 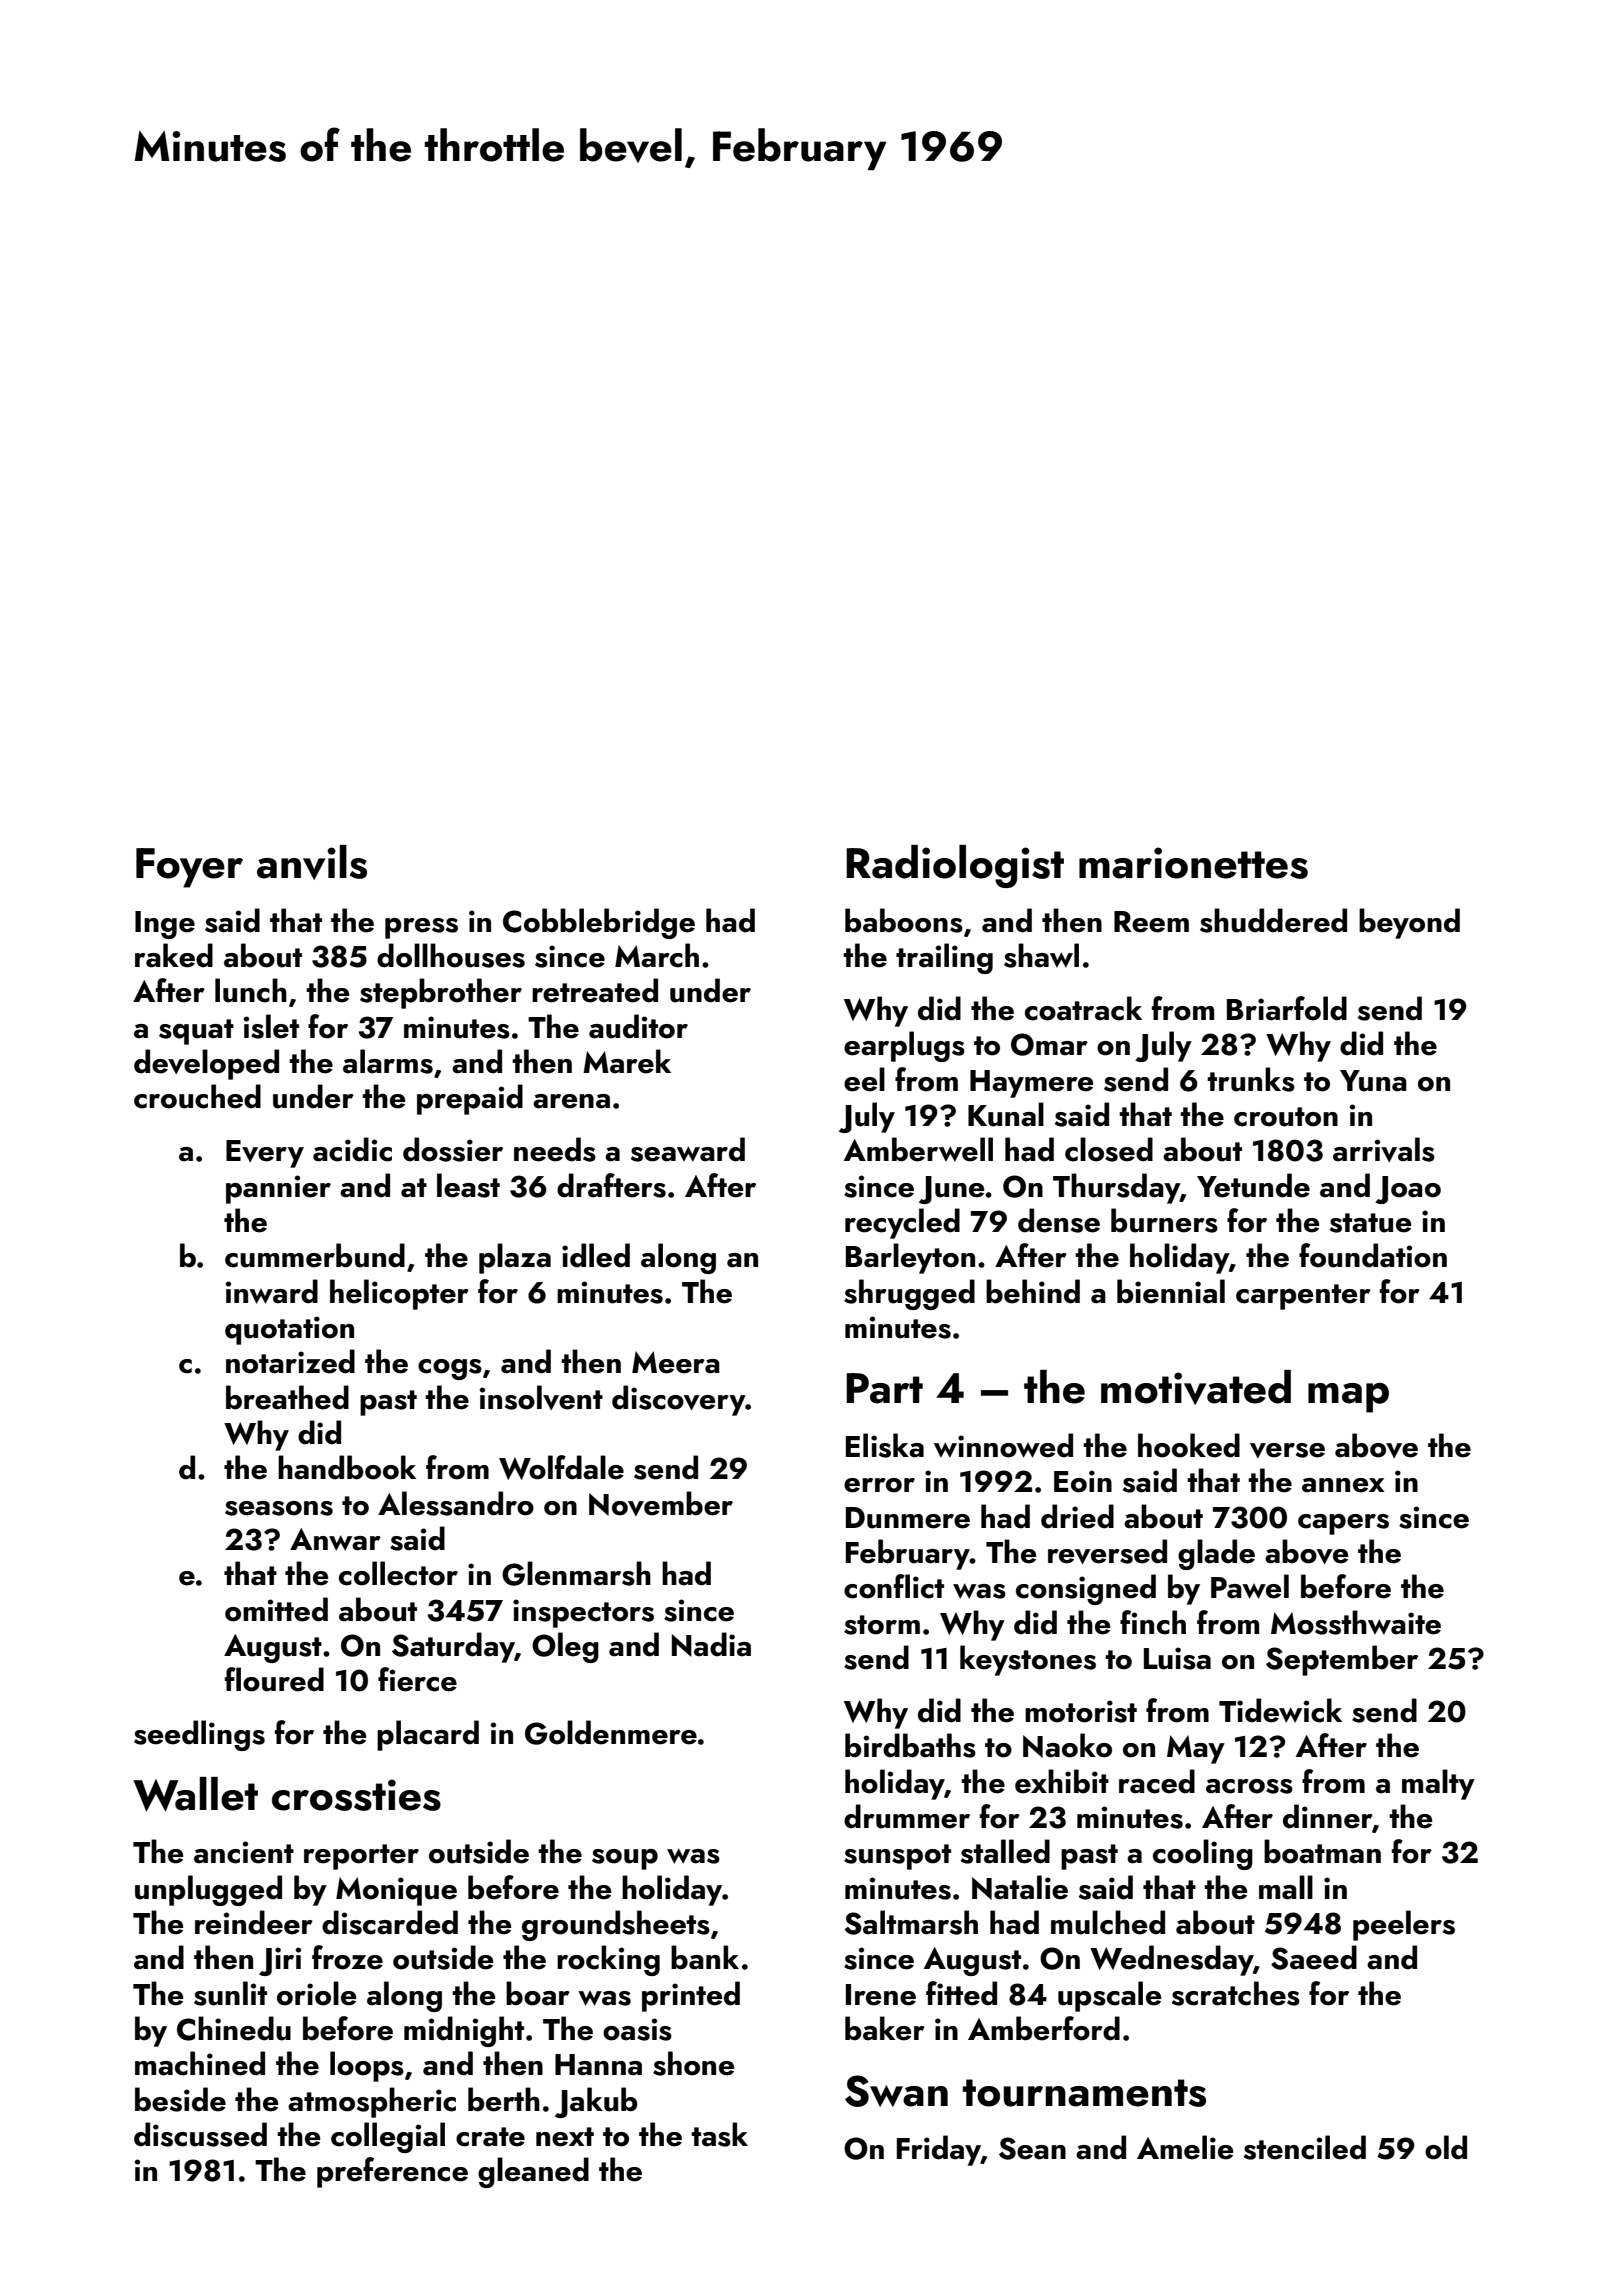 I want to click on birdbaths, so click(x=910, y=1745).
